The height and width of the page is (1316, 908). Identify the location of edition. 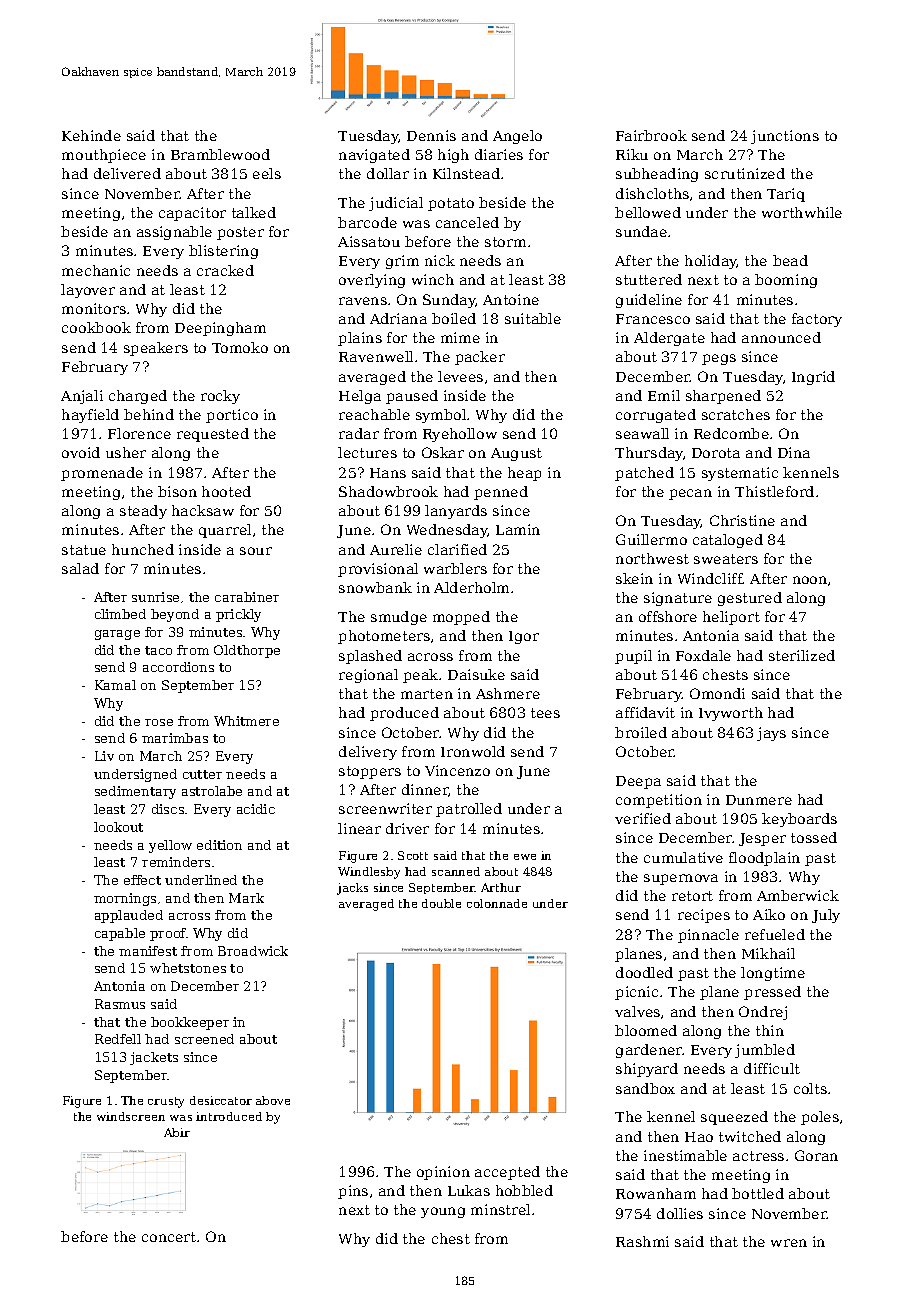
(219, 845).
